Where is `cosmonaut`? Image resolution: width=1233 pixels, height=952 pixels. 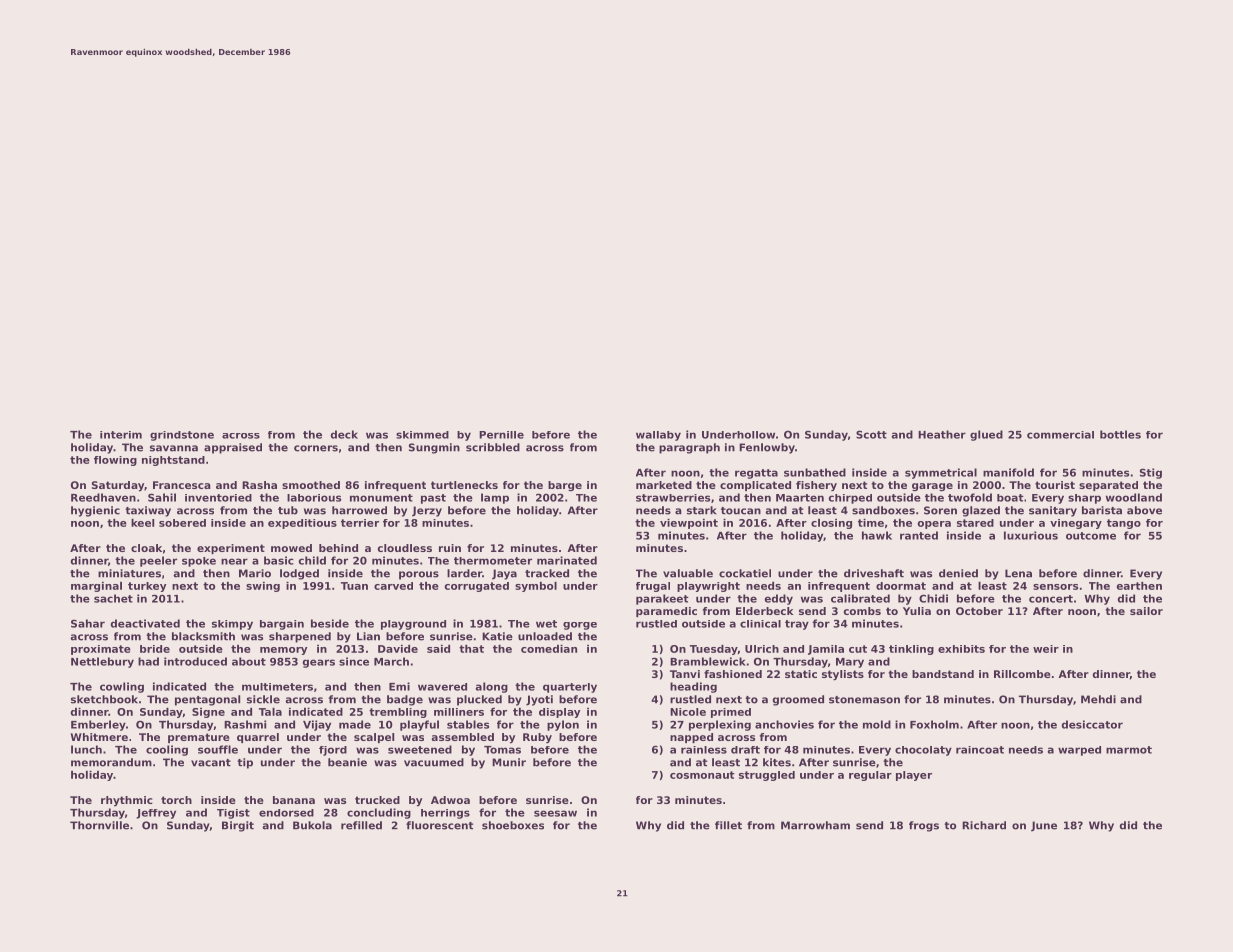
cosmonaut is located at coordinates (702, 775).
